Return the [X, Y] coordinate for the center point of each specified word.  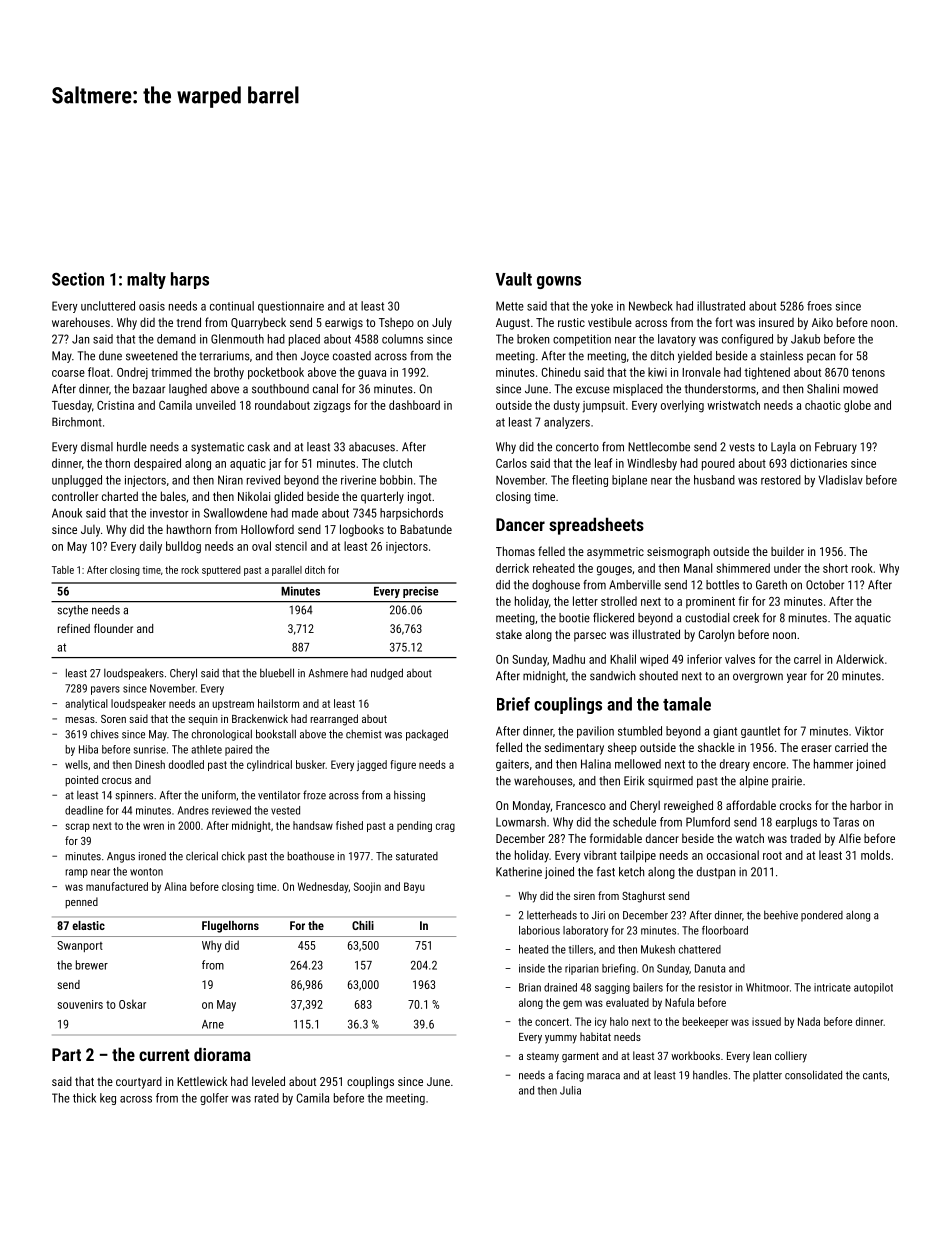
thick [84, 1098]
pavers [105, 690]
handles [710, 1075]
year [797, 678]
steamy [543, 1057]
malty [146, 280]
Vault [514, 279]
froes [819, 306]
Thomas [515, 551]
